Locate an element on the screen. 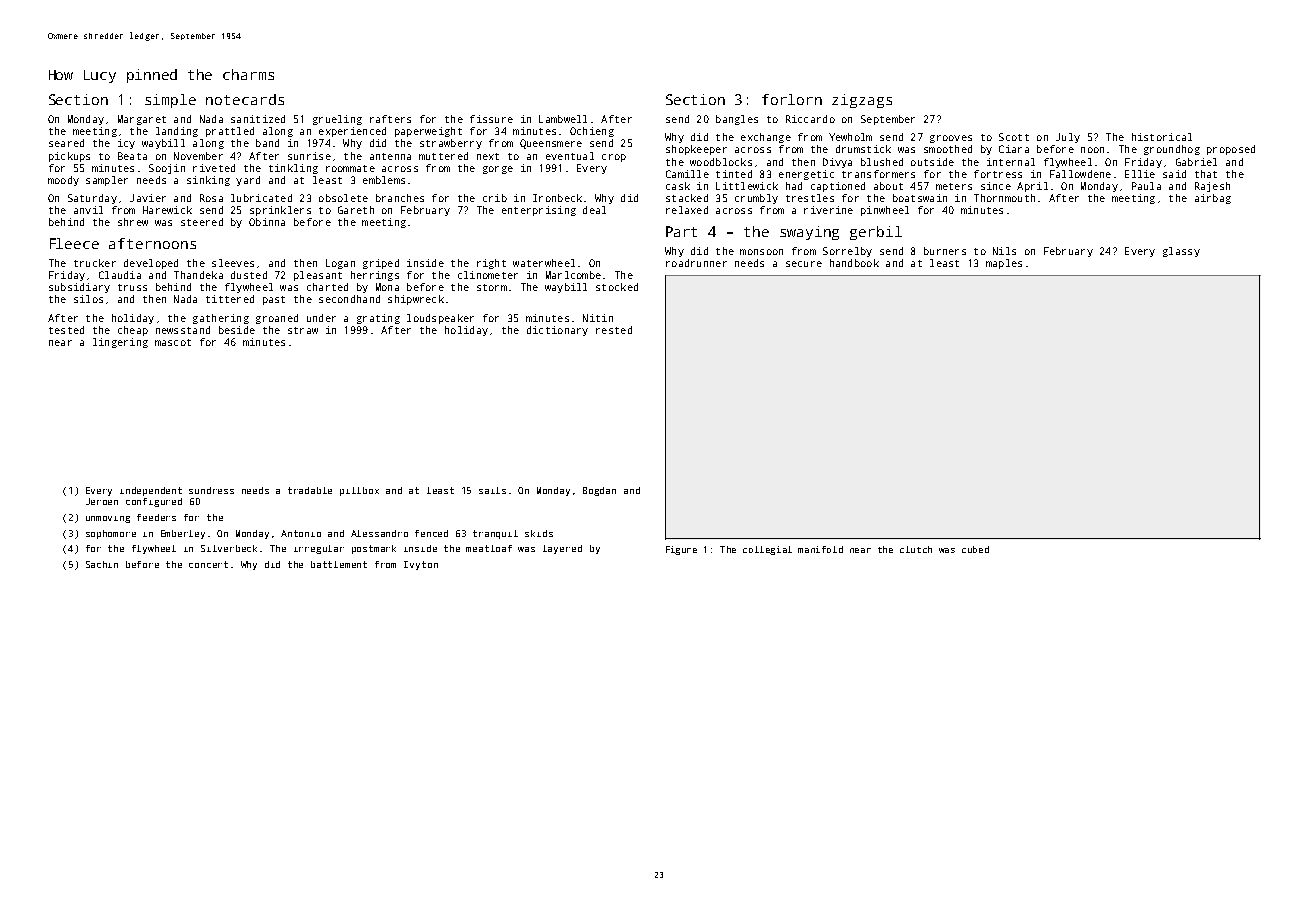  glassy is located at coordinates (1181, 252).
